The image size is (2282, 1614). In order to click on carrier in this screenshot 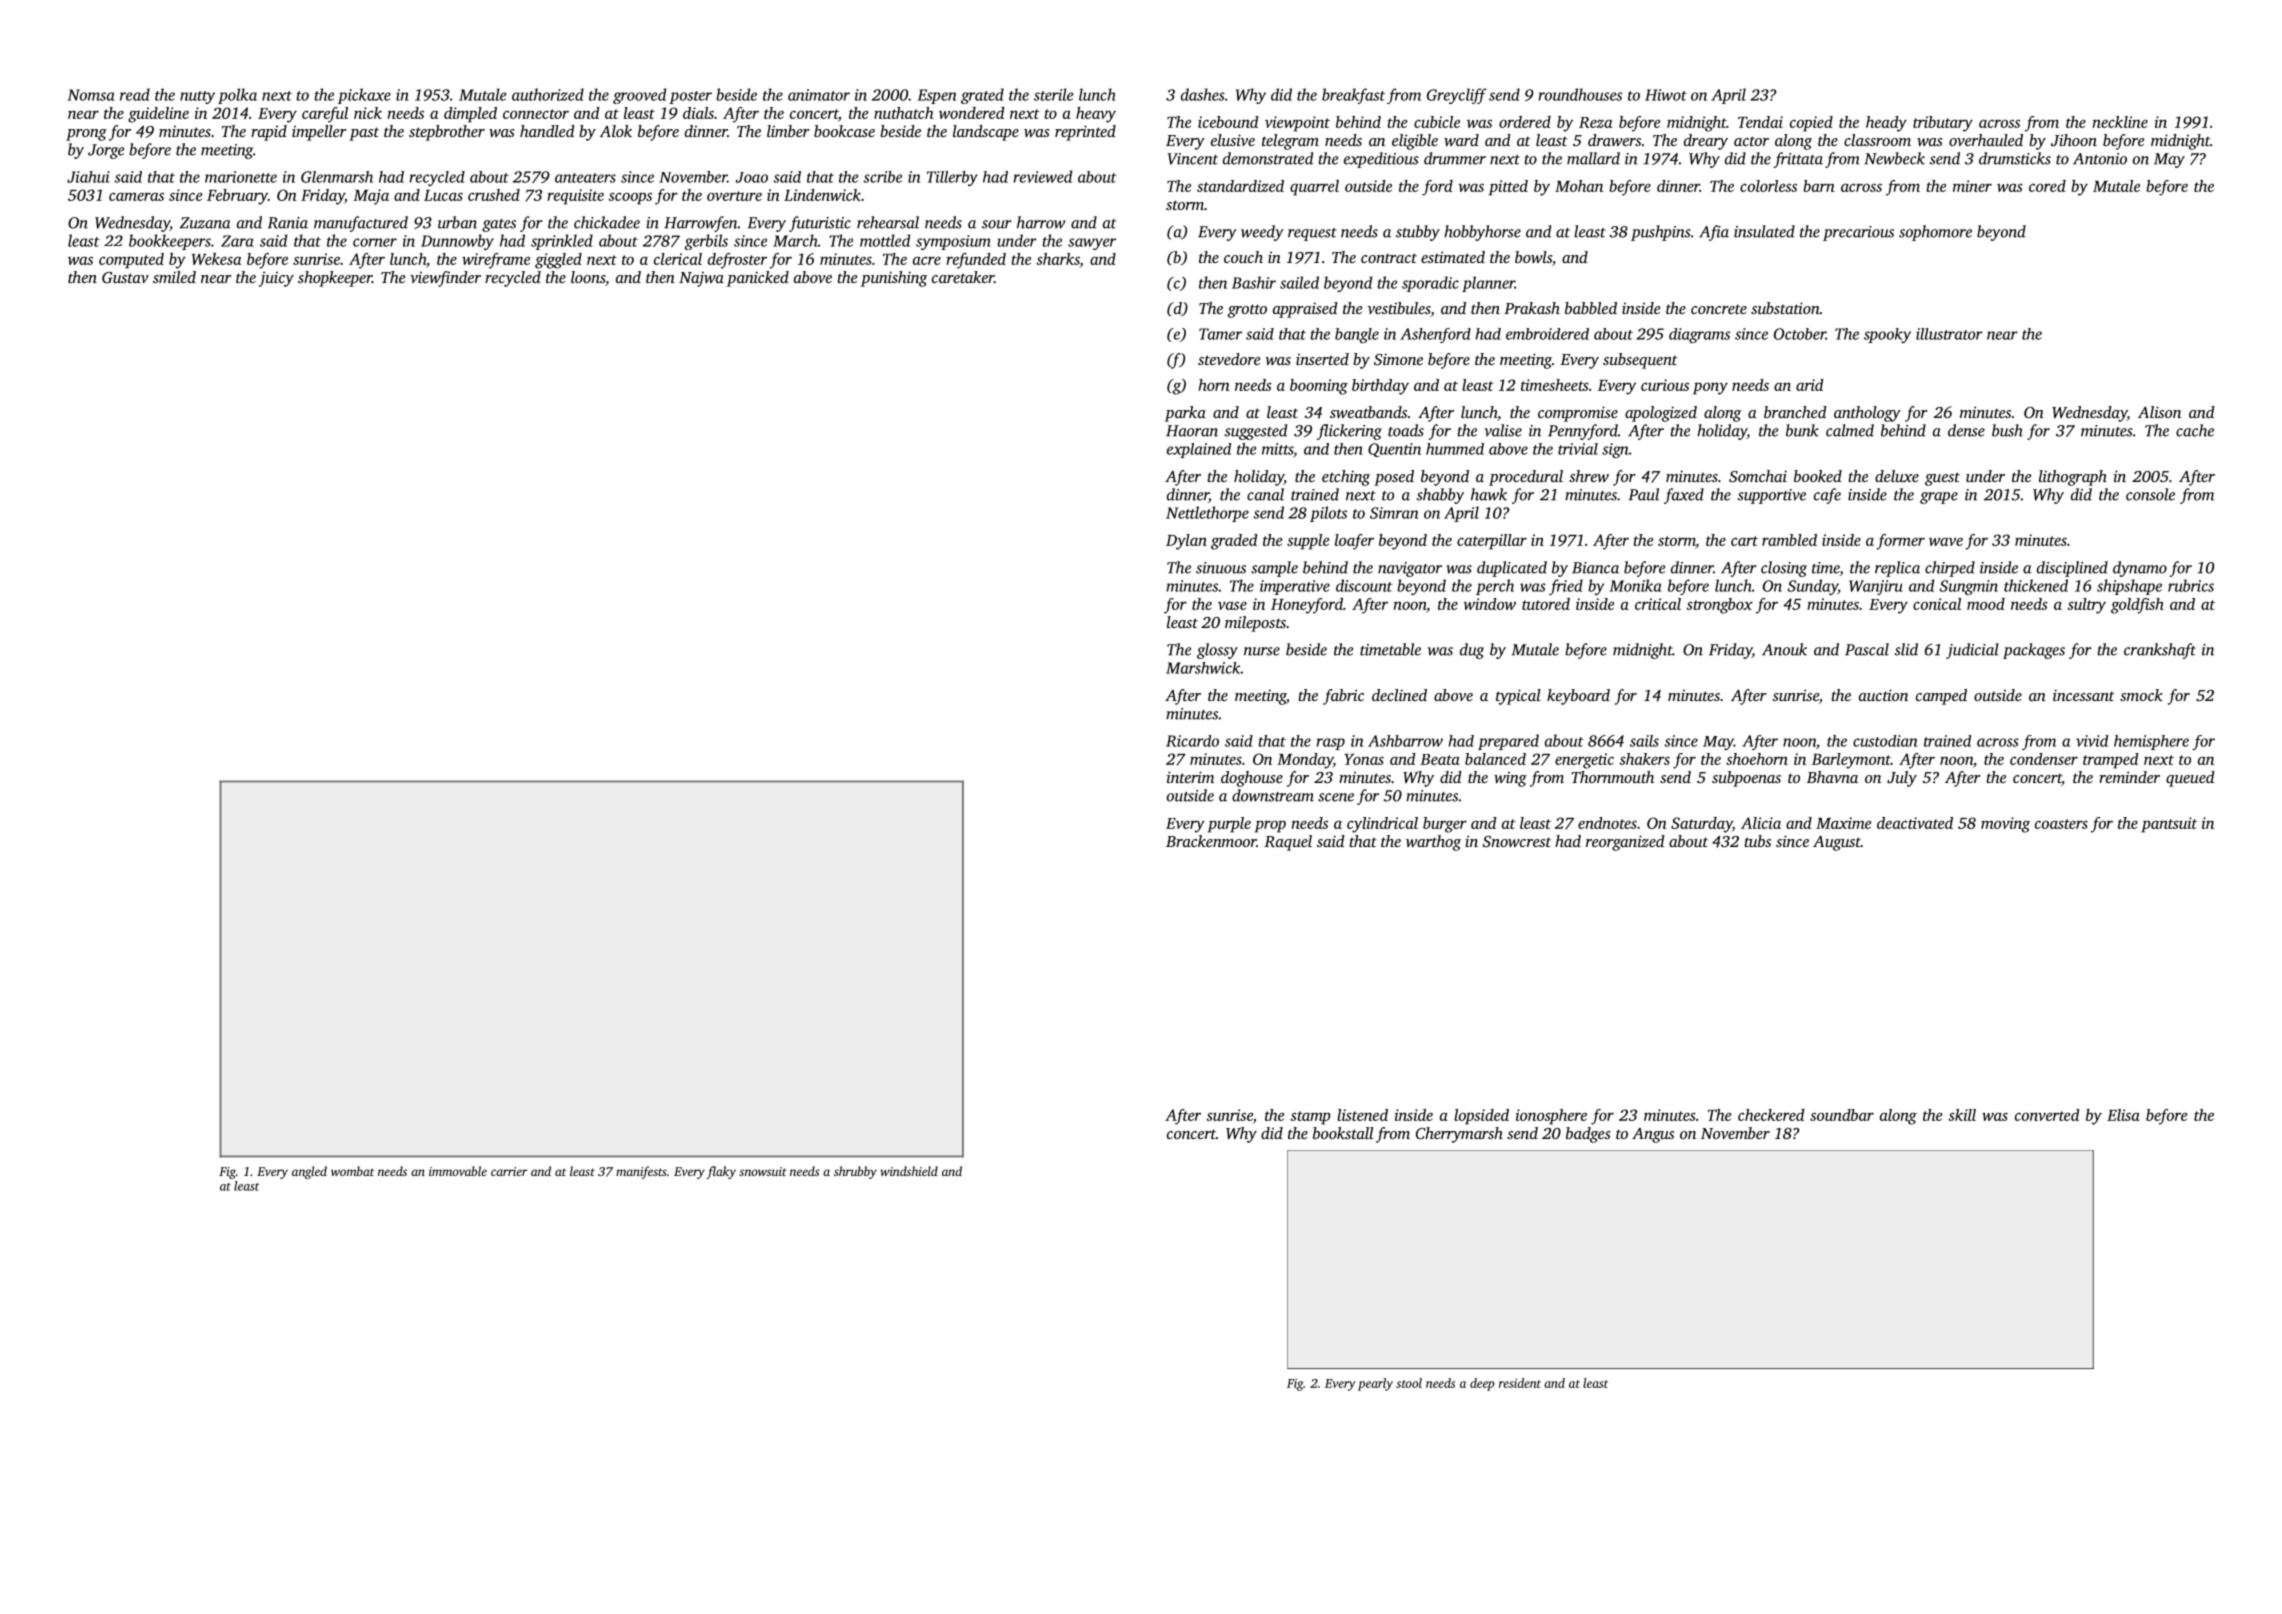, I will do `click(509, 1171)`.
